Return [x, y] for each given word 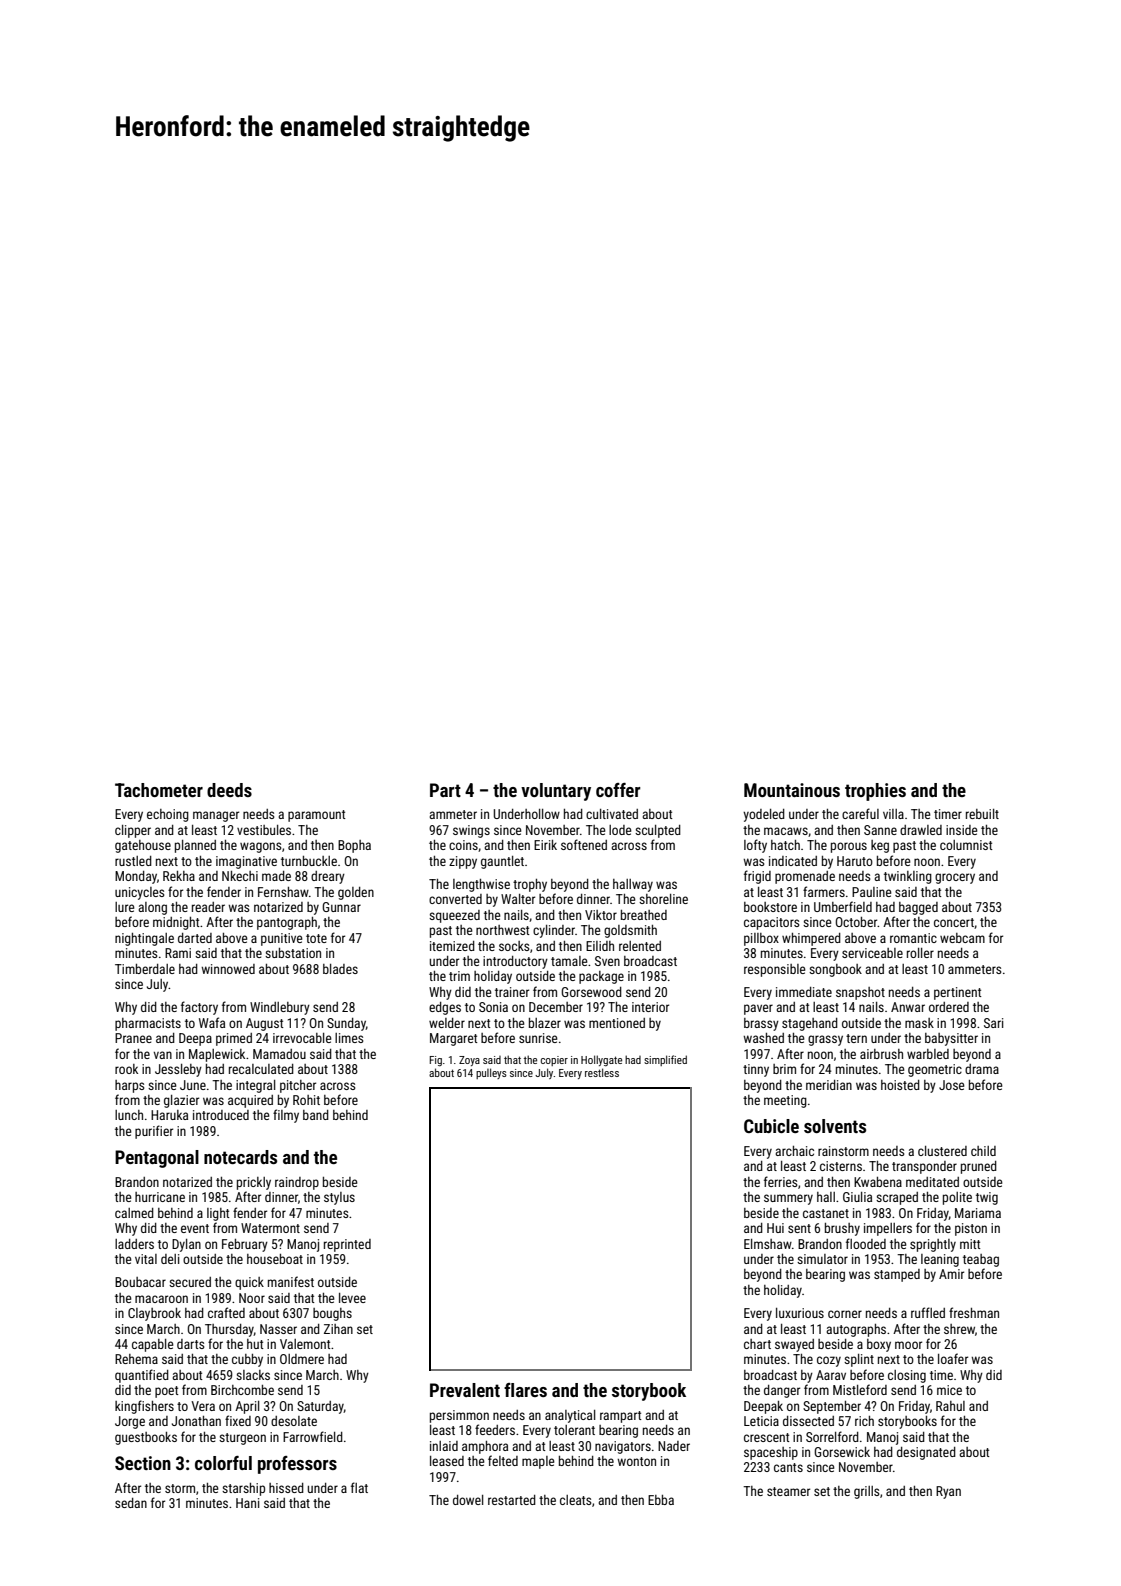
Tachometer [159, 790]
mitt [970, 1244]
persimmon [459, 1416]
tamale [569, 961]
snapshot [860, 993]
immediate [804, 992]
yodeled [764, 815]
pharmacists [148, 1024]
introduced [221, 1115]
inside [962, 830]
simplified [665, 1060]
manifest [291, 1281]
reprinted [347, 1245]
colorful [223, 1463]
